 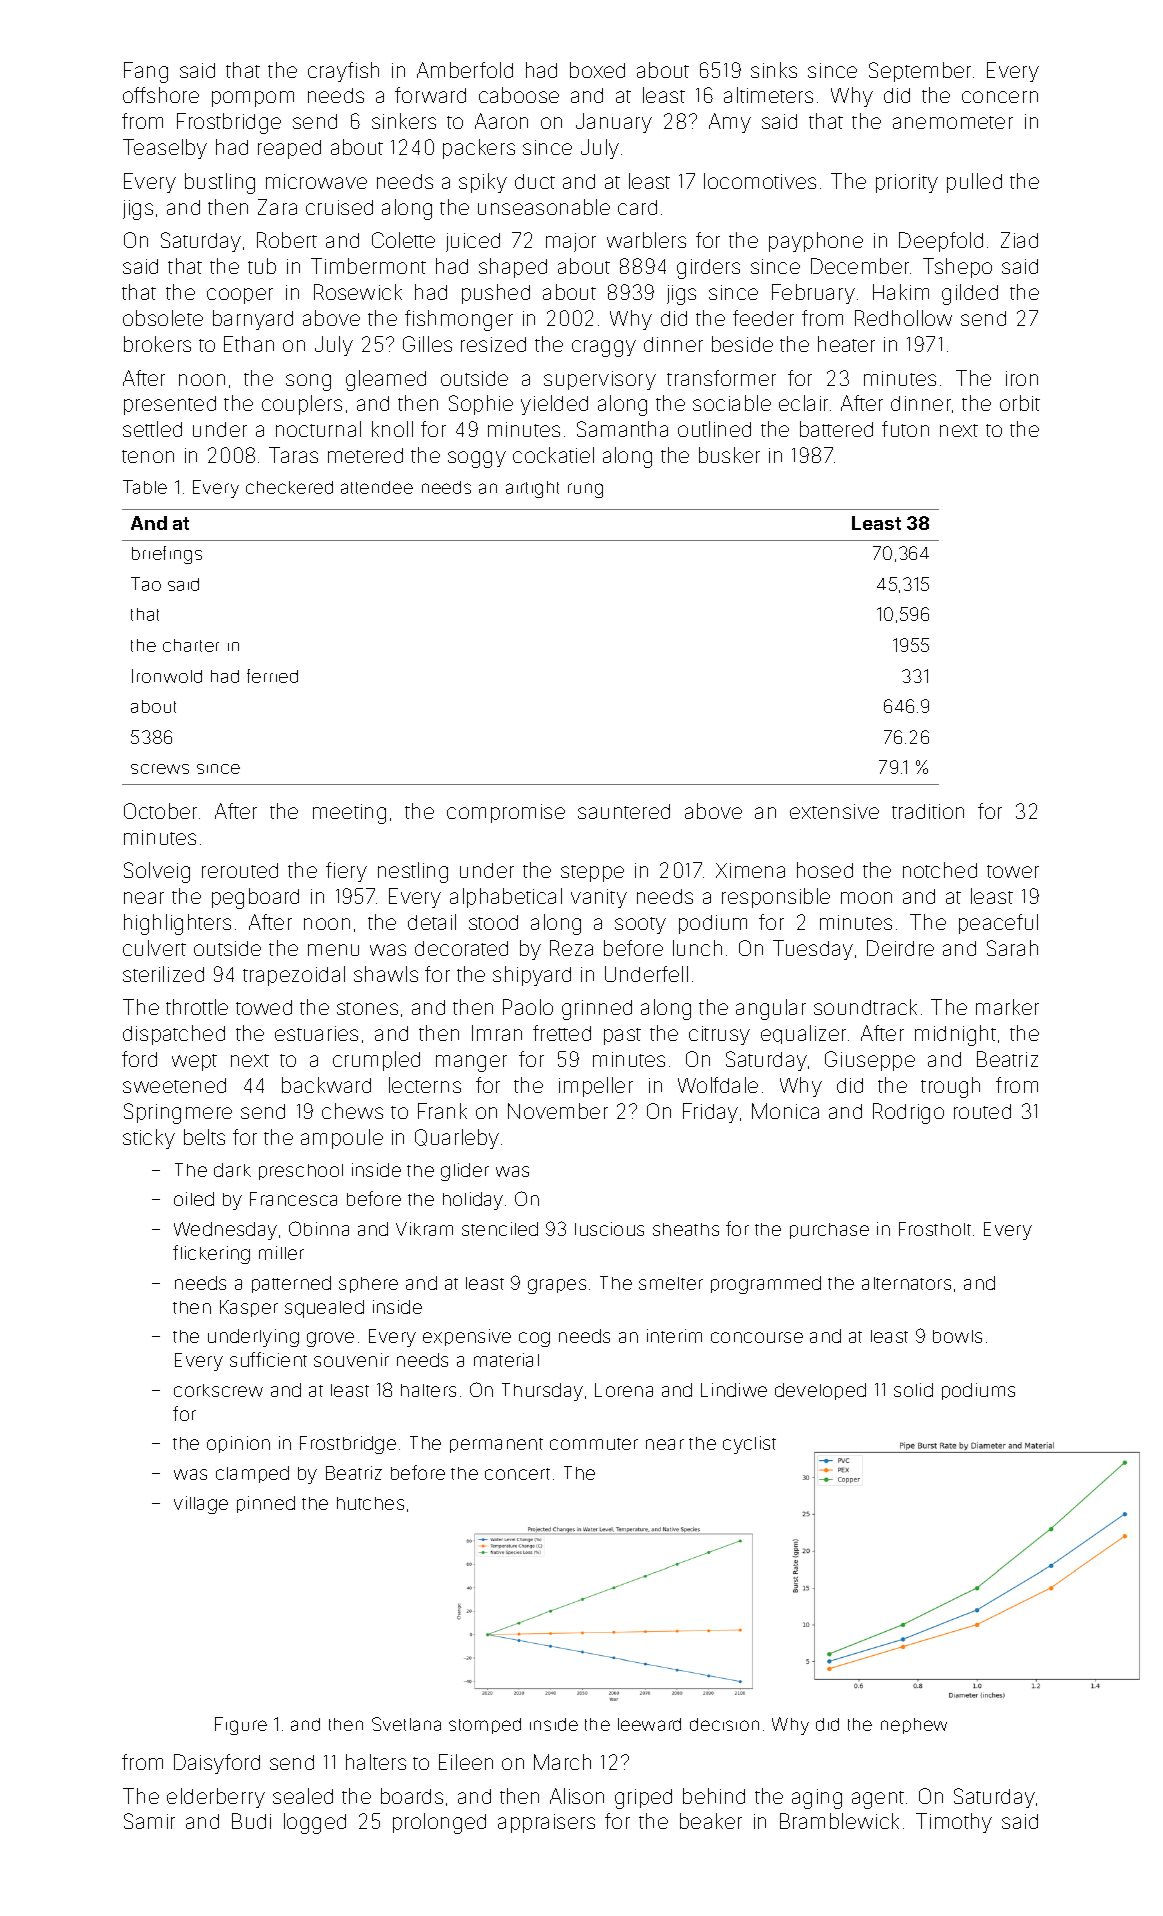 I want to click on belts, so click(x=204, y=1137).
